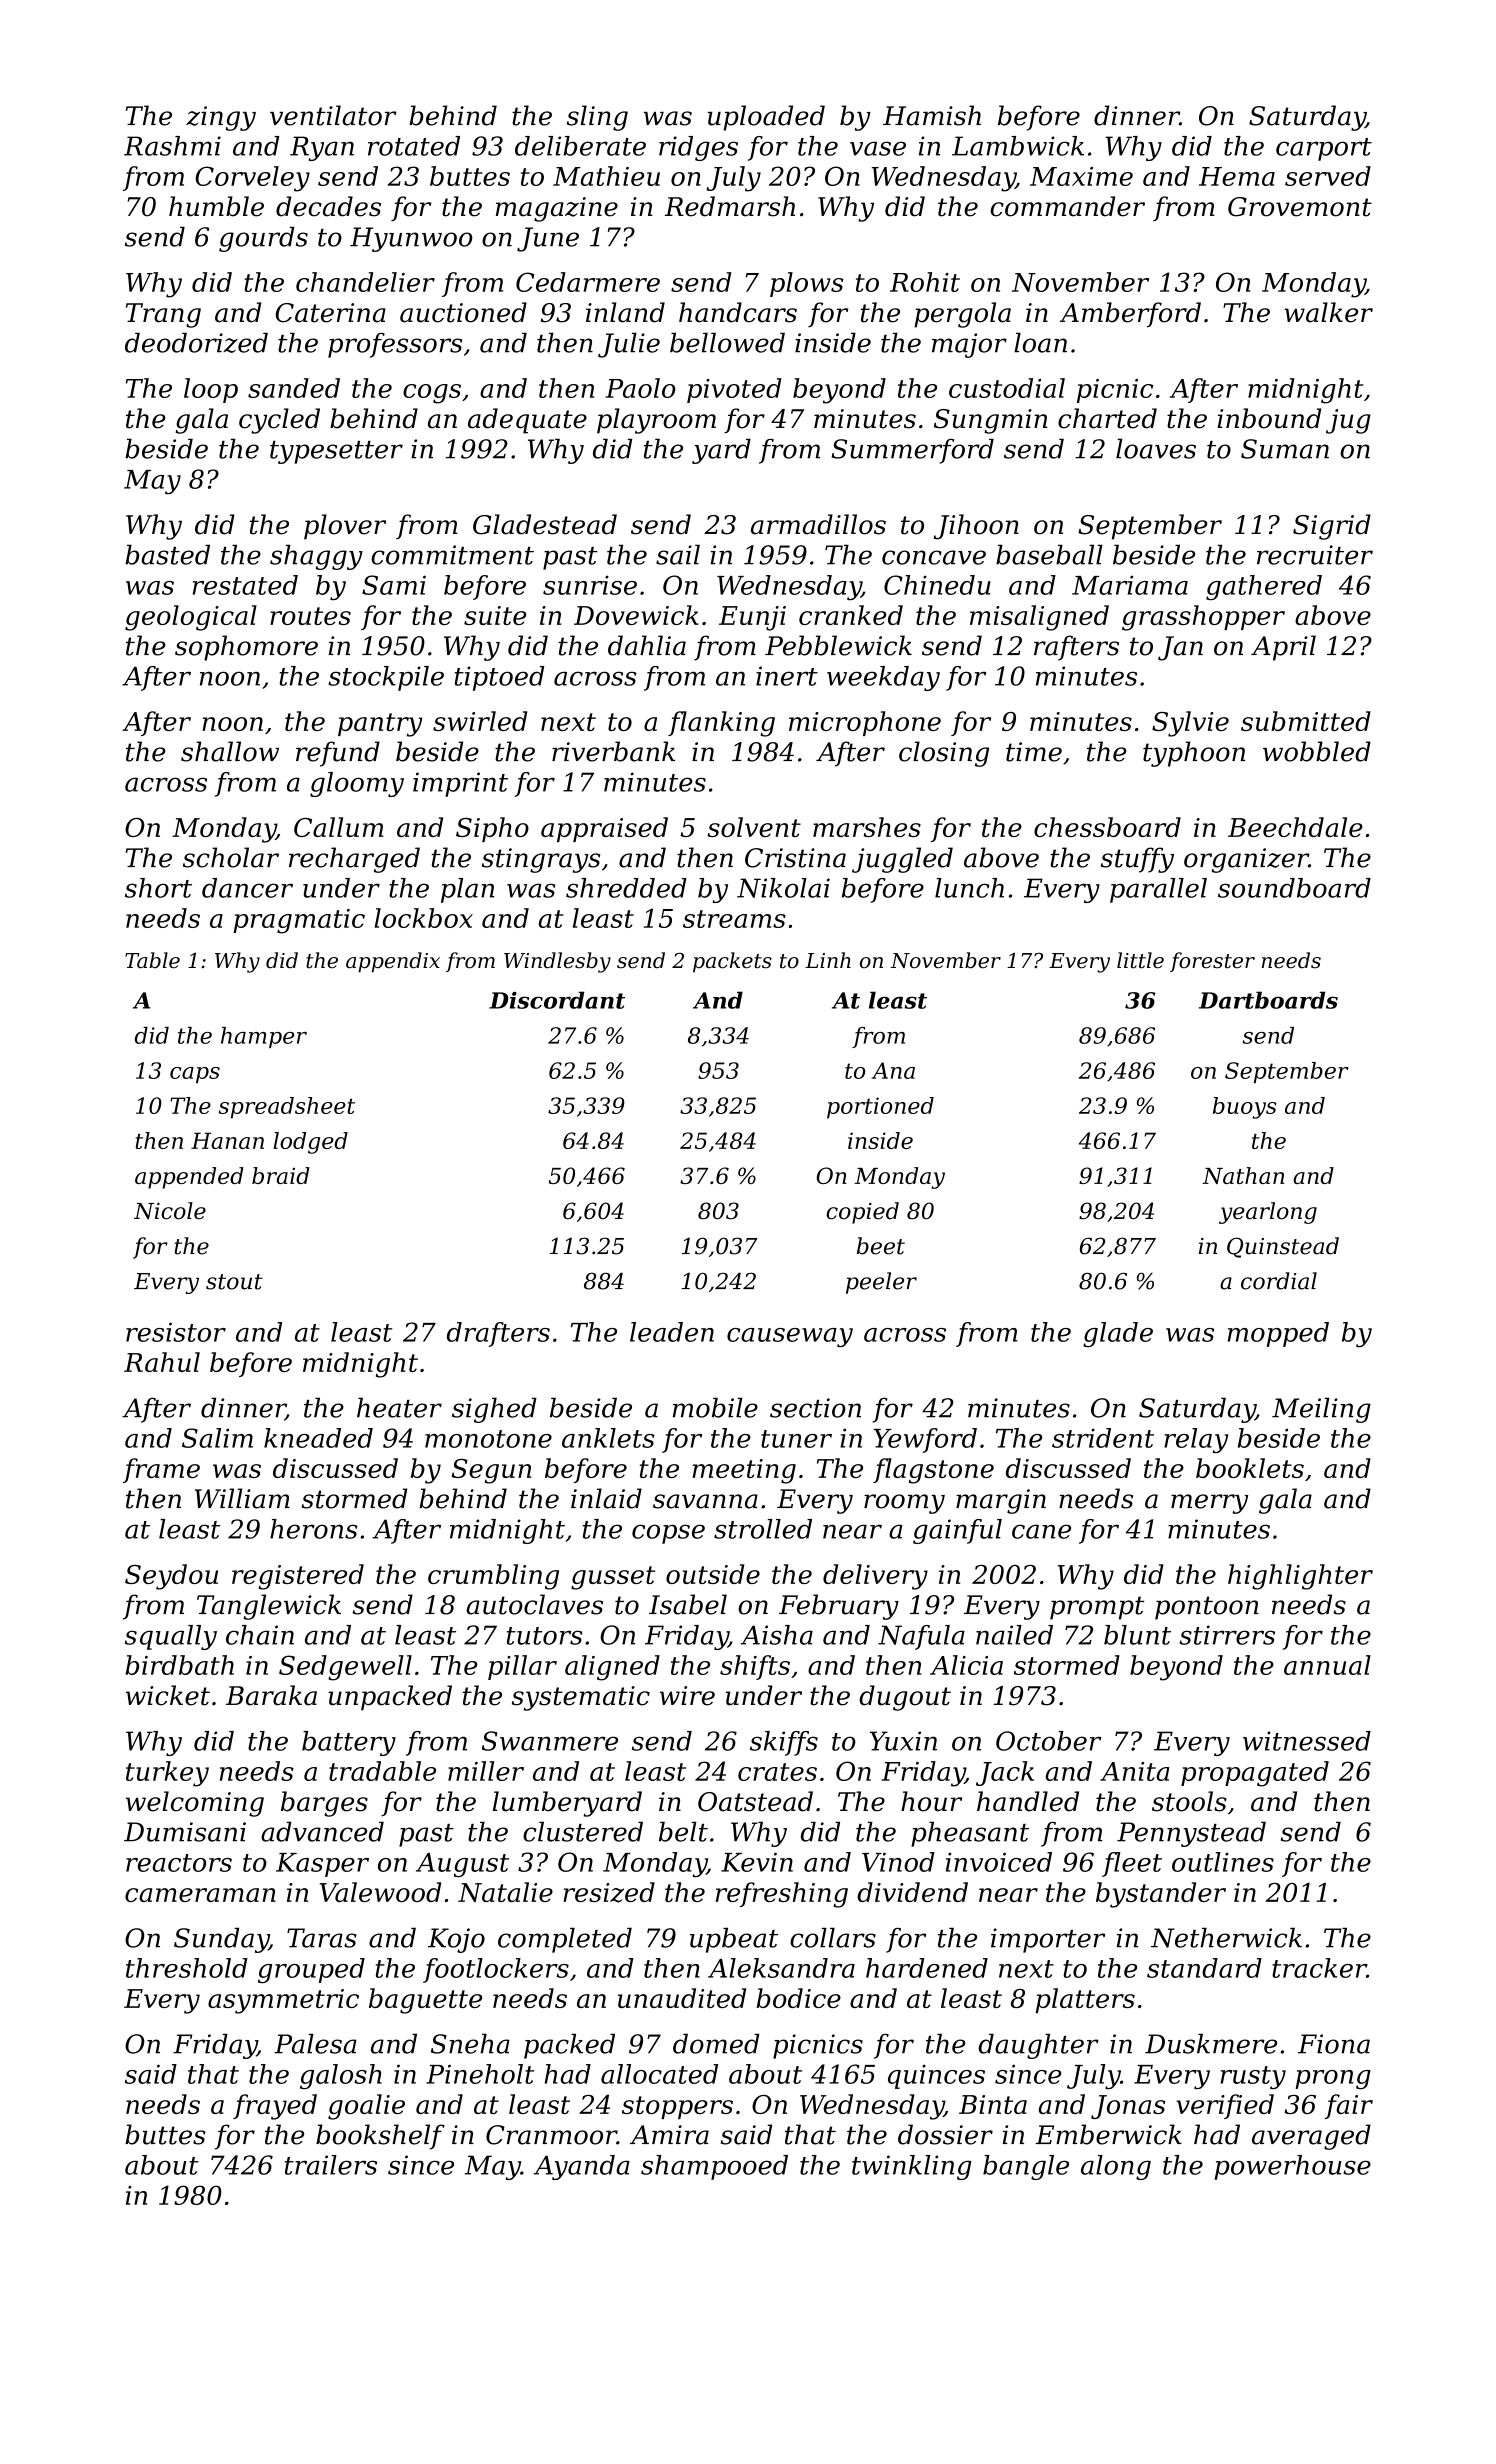 The image size is (1496, 2464). What do you see at coordinates (590, 585) in the document?
I see `sunrise` at bounding box center [590, 585].
